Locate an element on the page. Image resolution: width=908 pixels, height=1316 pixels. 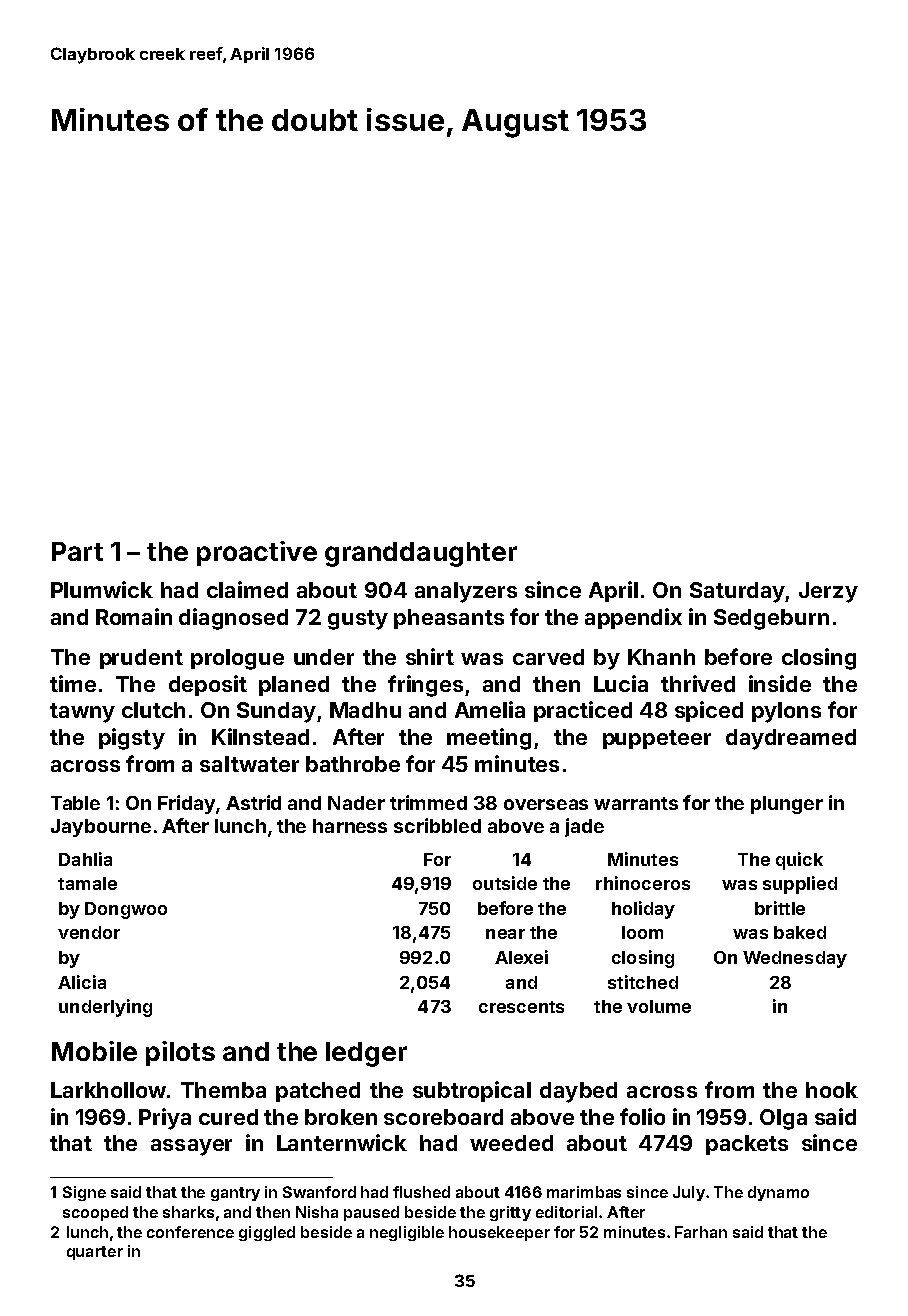
practiced is located at coordinates (583, 711).
